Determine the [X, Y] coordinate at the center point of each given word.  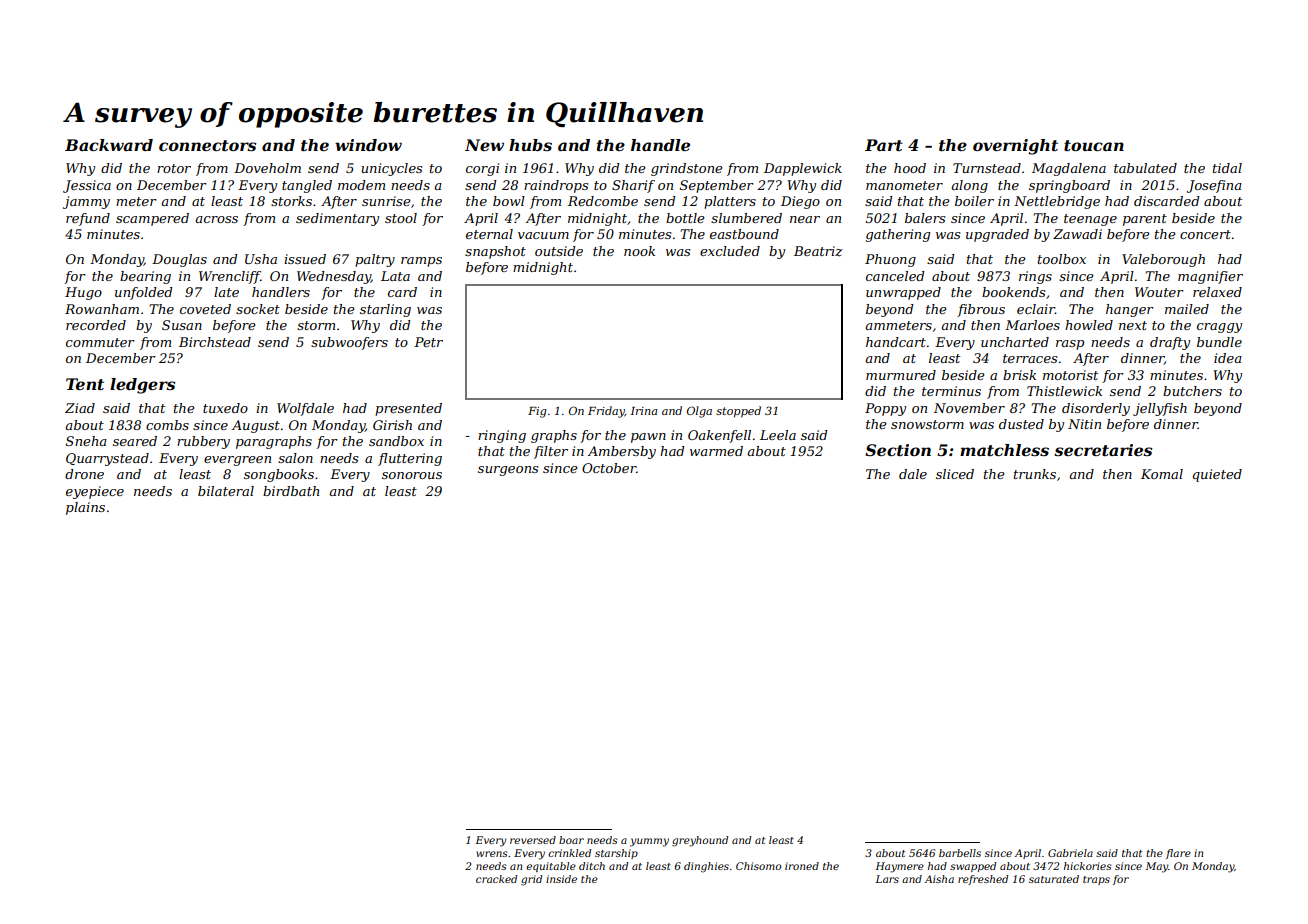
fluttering [410, 459]
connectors [208, 145]
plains [85, 508]
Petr [428, 342]
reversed [533, 840]
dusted [1021, 424]
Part [884, 145]
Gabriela [1070, 853]
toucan [1094, 145]
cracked [496, 879]
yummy [649, 842]
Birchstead [215, 342]
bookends [1013, 292]
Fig [537, 412]
